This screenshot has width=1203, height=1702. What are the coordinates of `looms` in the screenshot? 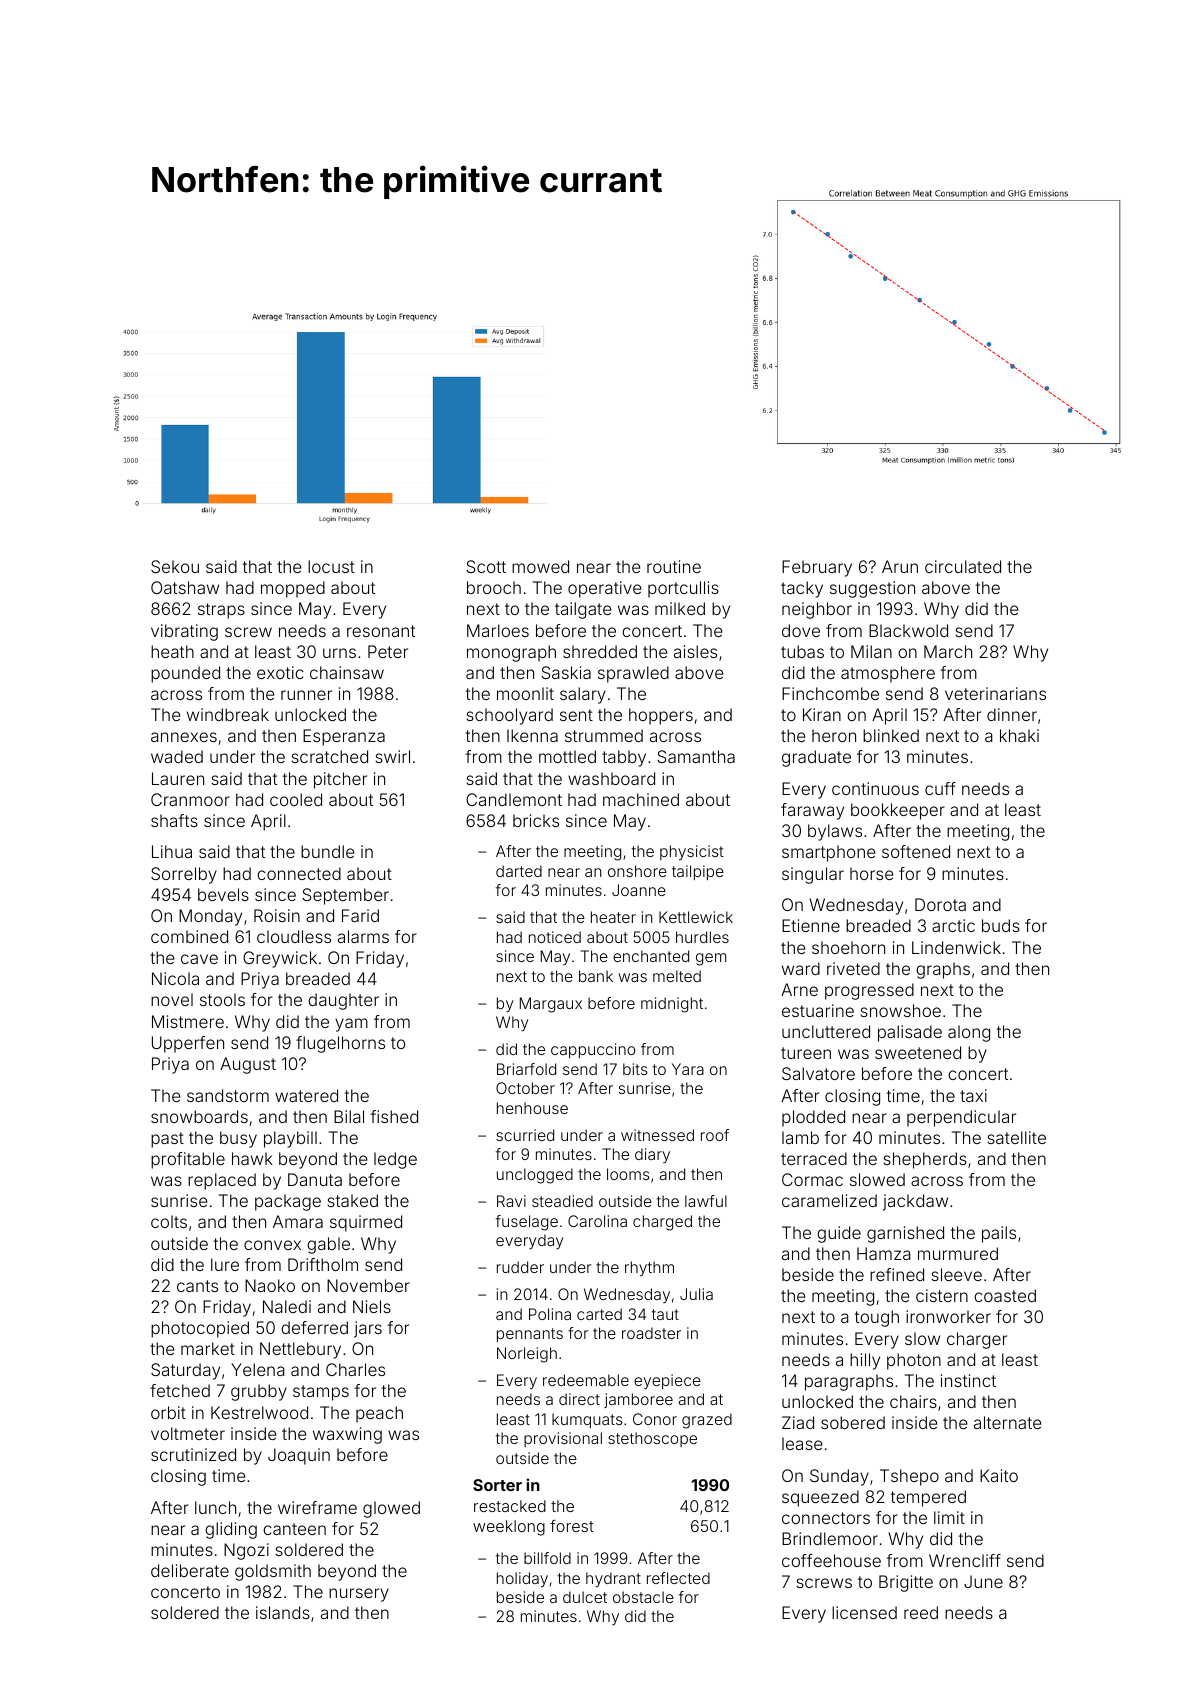 It's located at (628, 1174).
